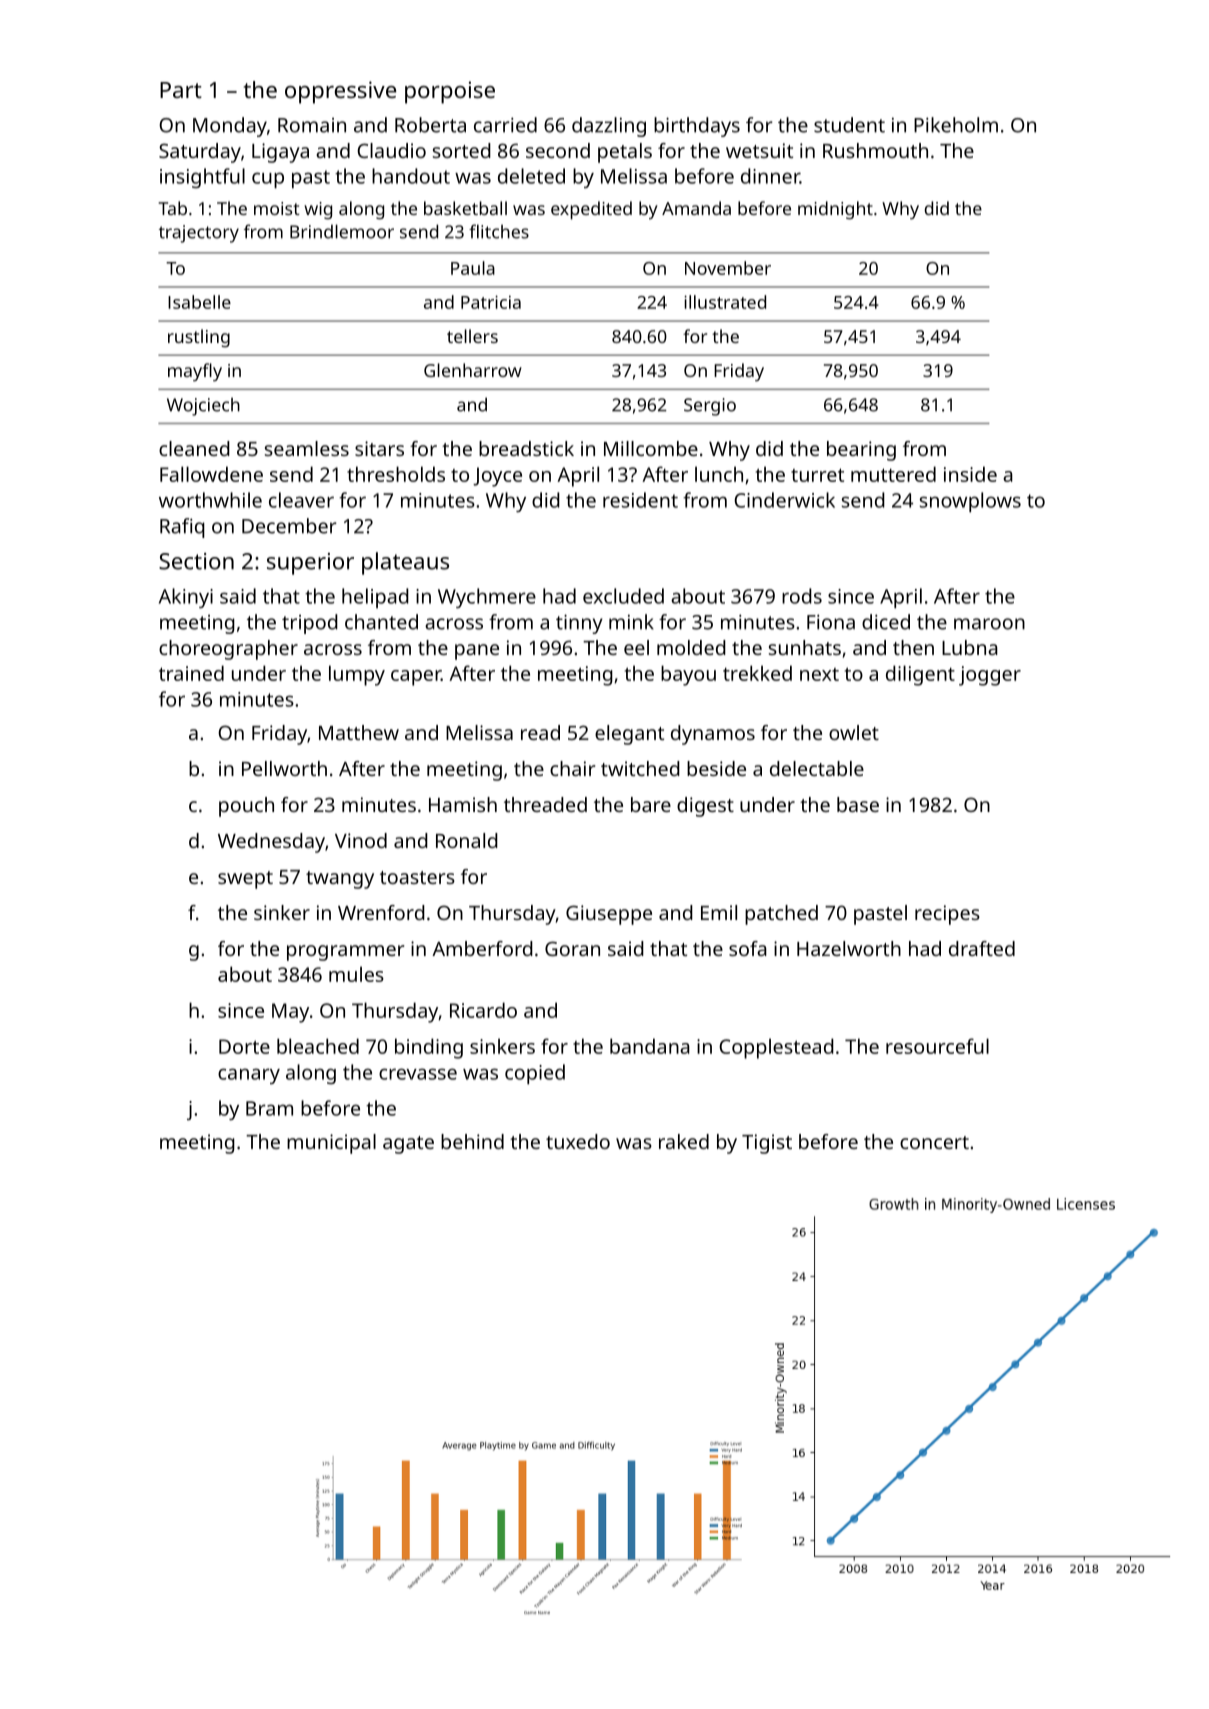 The image size is (1209, 1709). I want to click on cleaver, so click(301, 500).
